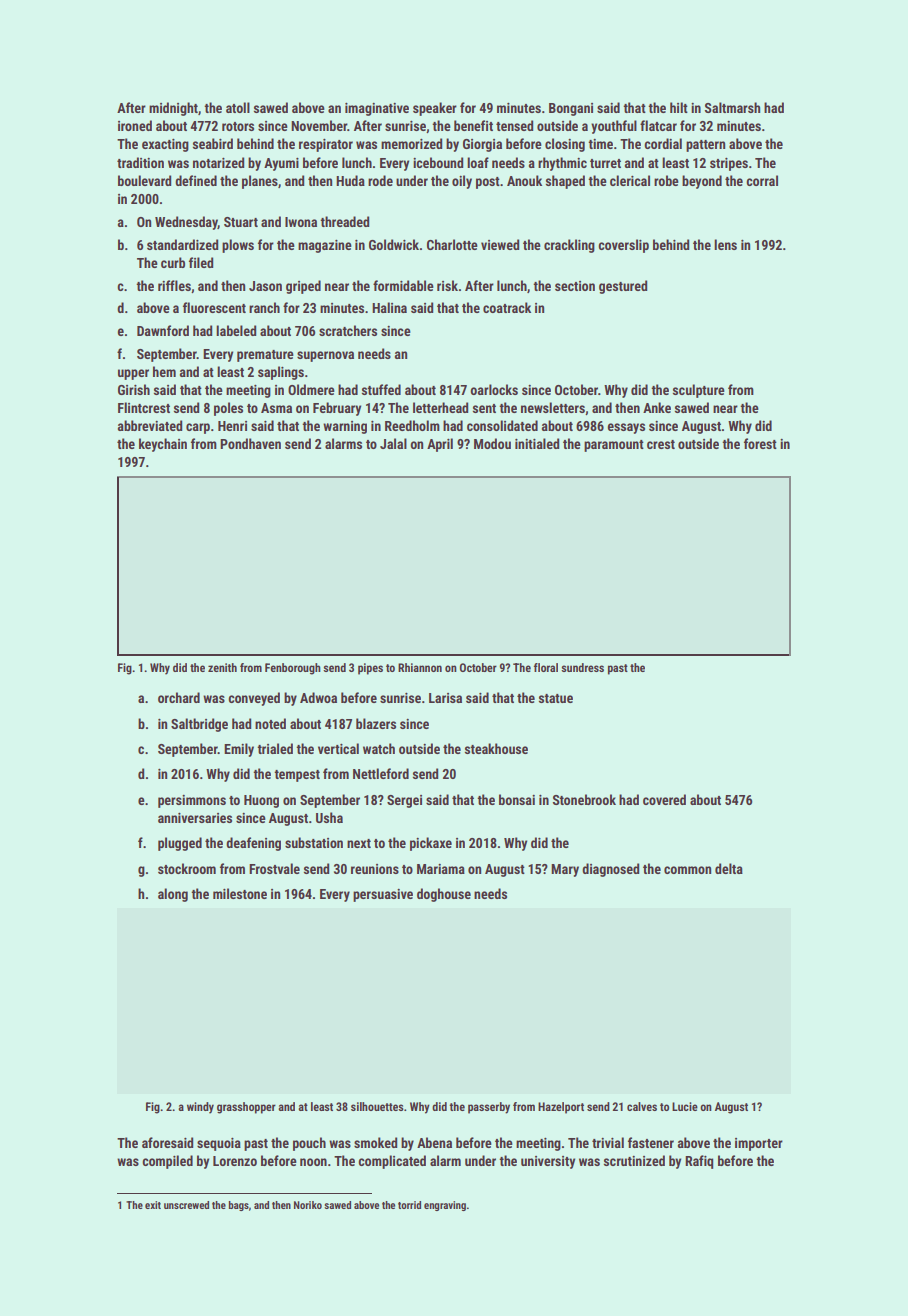 Image resolution: width=908 pixels, height=1316 pixels. I want to click on speaker, so click(435, 109).
